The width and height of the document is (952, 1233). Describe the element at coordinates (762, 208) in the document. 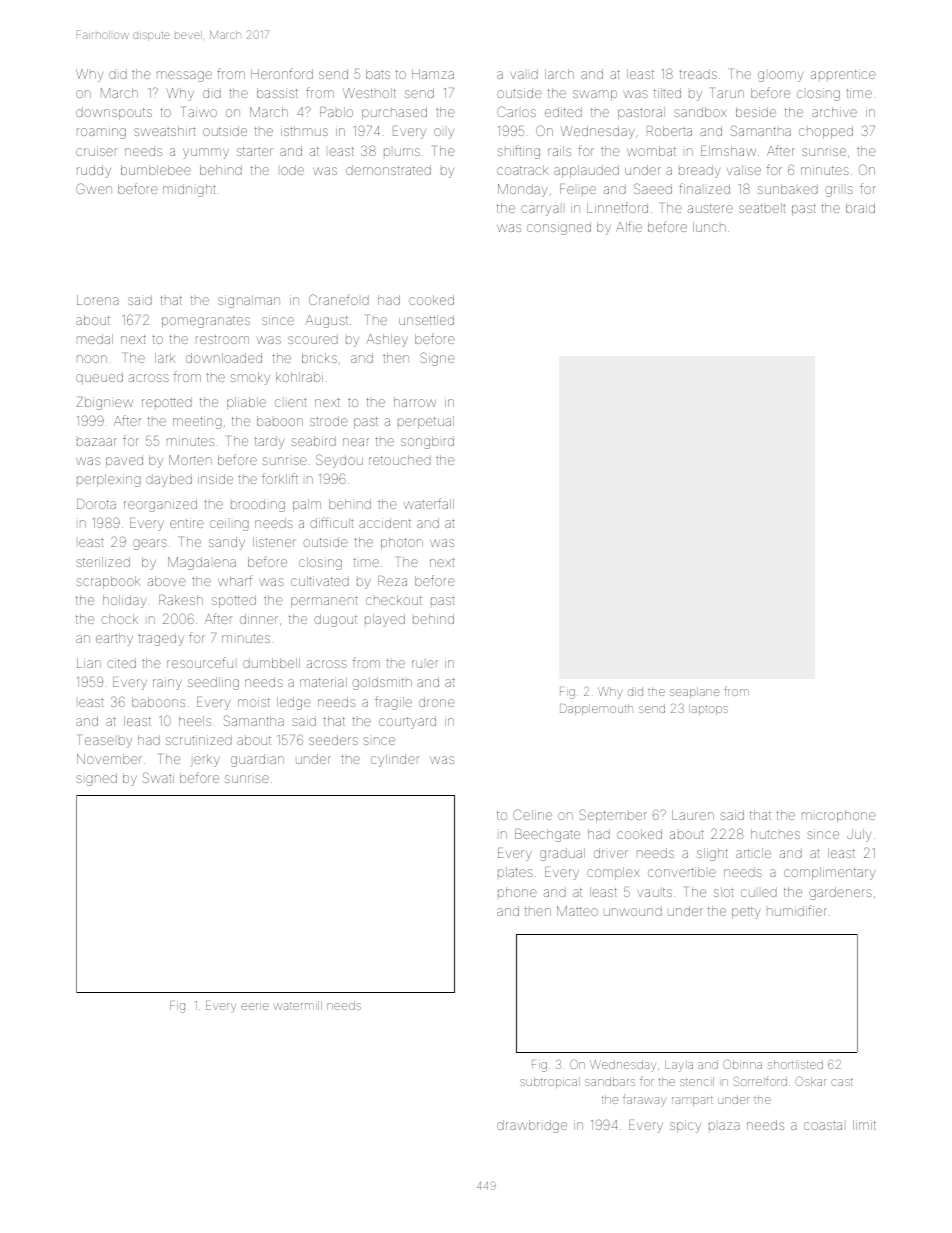

I see `seatbelt` at that location.
